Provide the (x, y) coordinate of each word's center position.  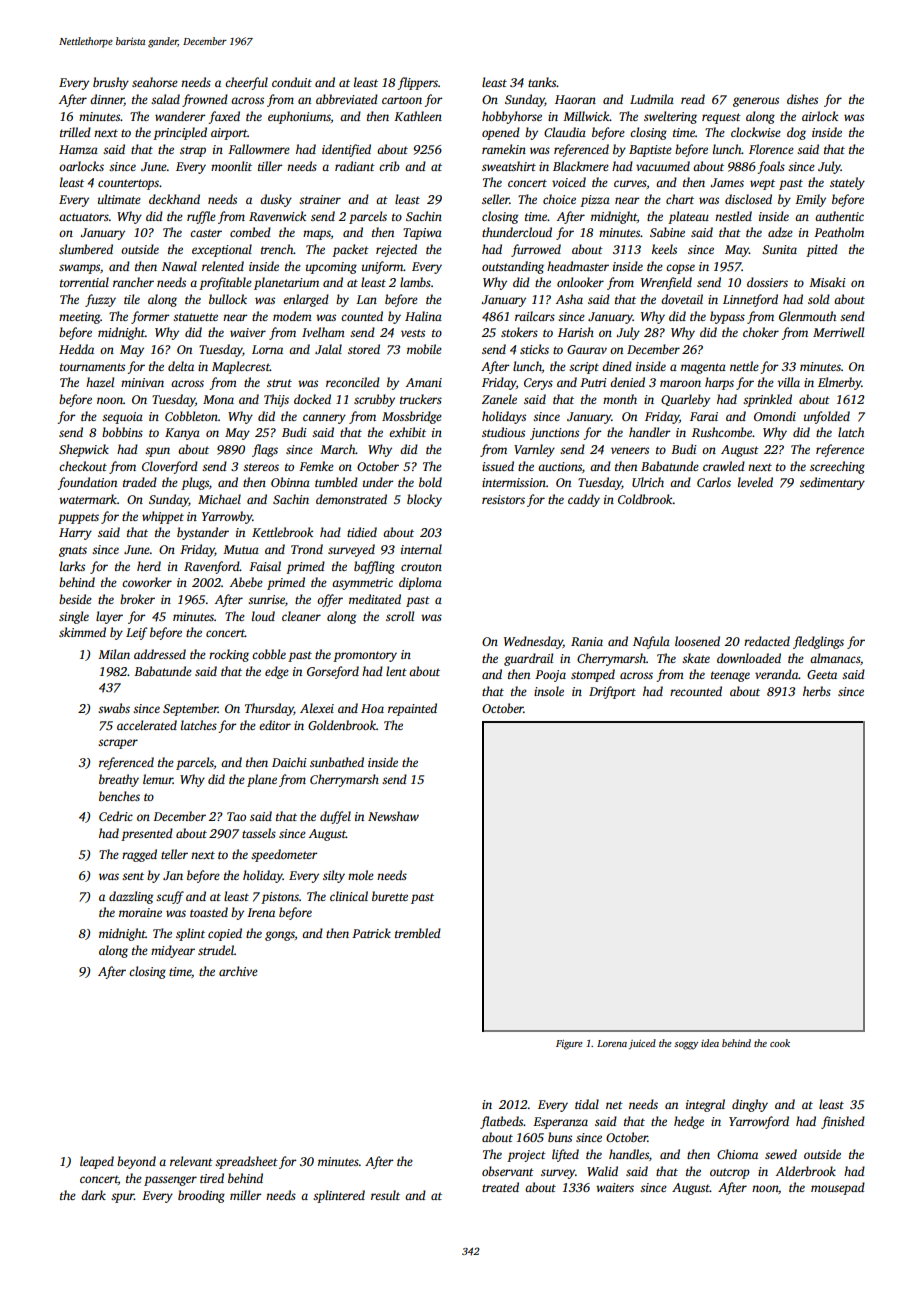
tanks (542, 82)
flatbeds (501, 1122)
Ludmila (652, 99)
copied (225, 934)
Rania (587, 641)
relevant (191, 1161)
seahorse (155, 82)
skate (696, 658)
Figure (569, 1045)
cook (780, 1043)
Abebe (246, 582)
